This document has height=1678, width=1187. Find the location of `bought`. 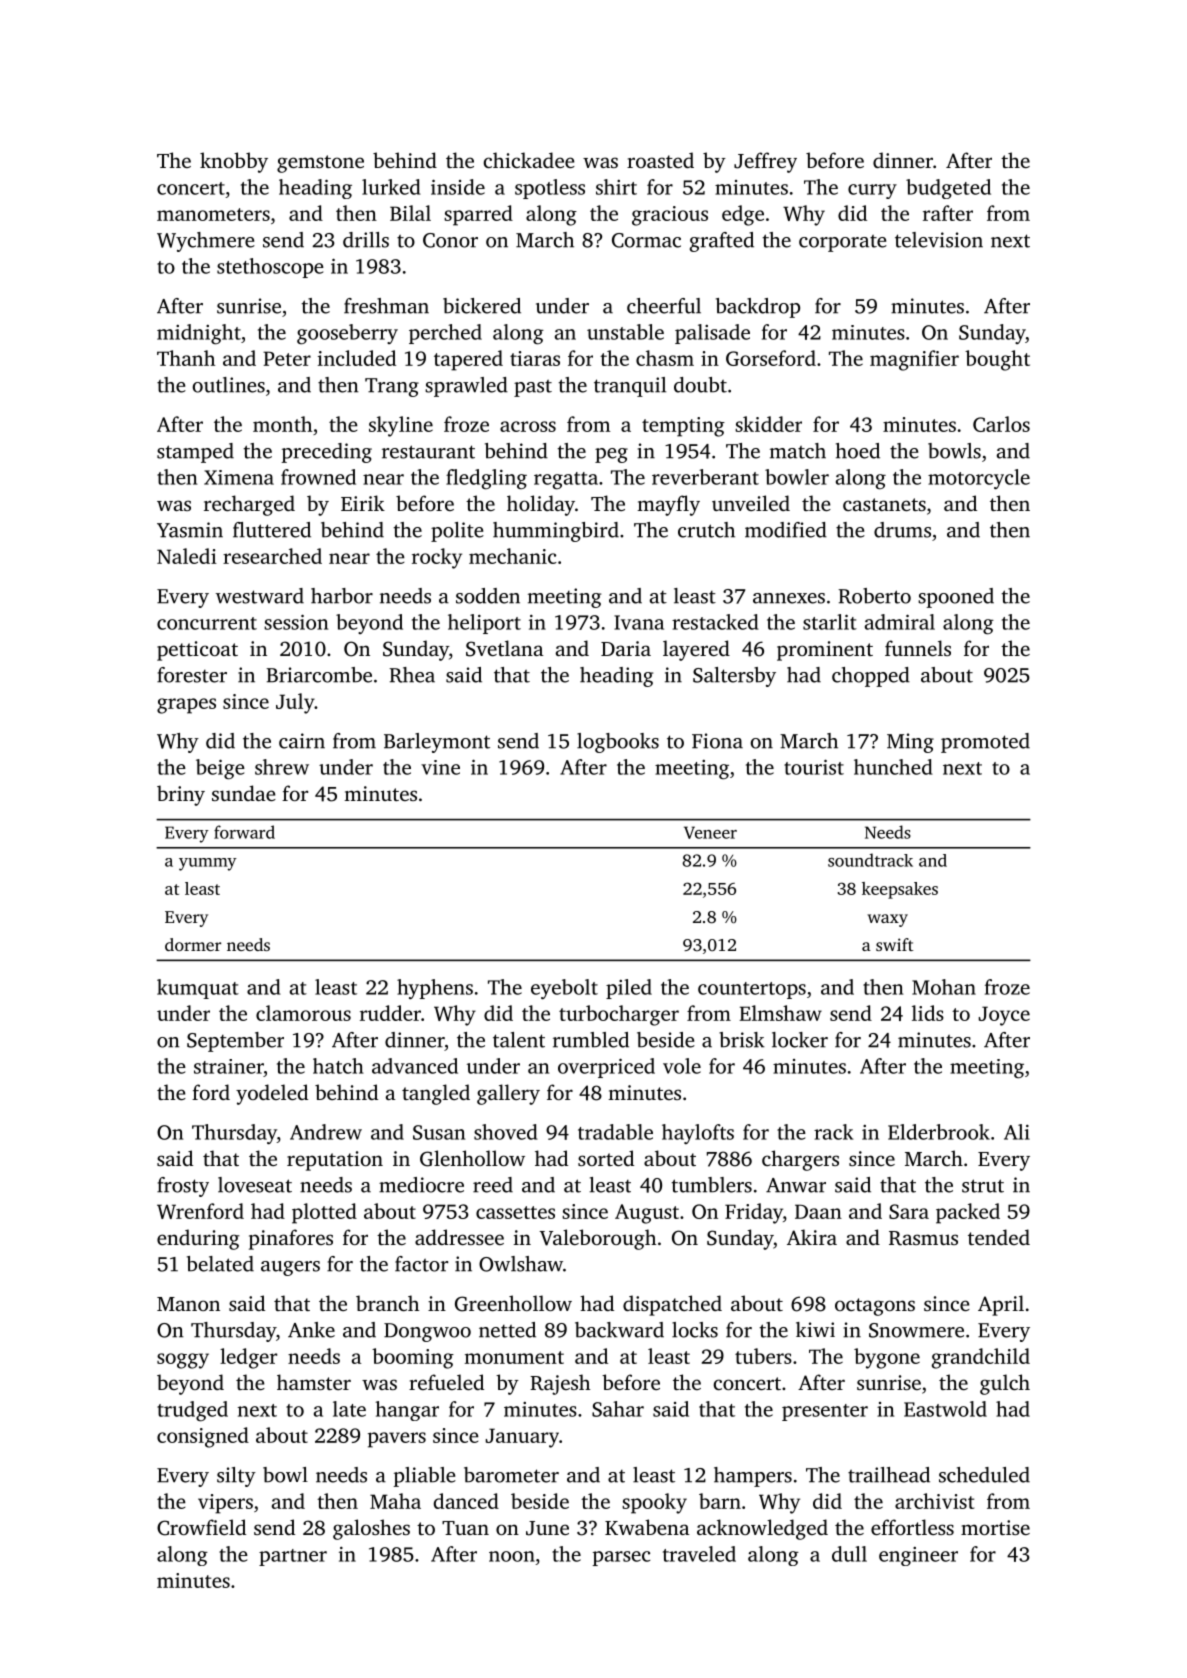

bought is located at coordinates (997, 360).
